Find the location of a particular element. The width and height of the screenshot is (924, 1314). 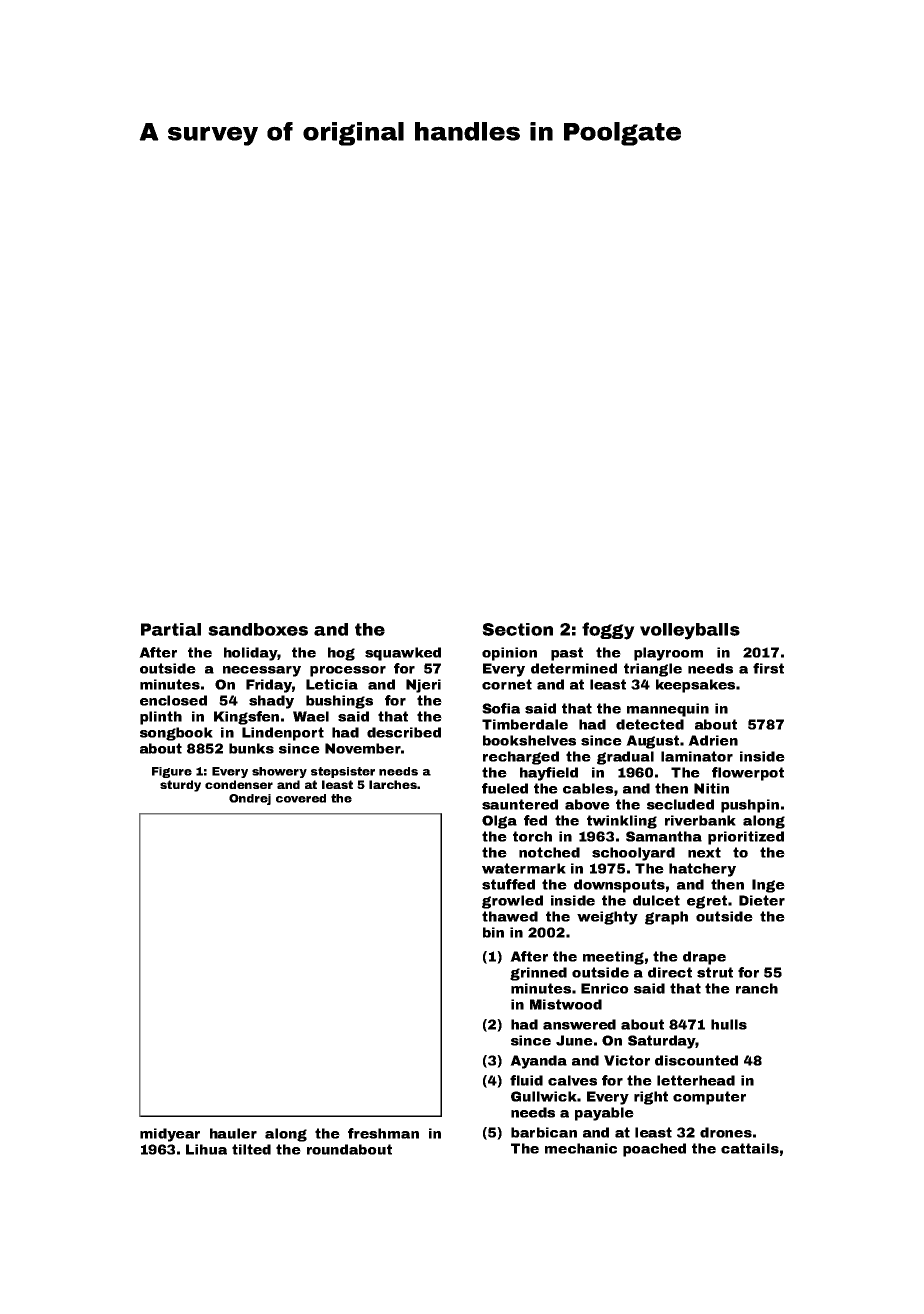

poached is located at coordinates (654, 1150).
